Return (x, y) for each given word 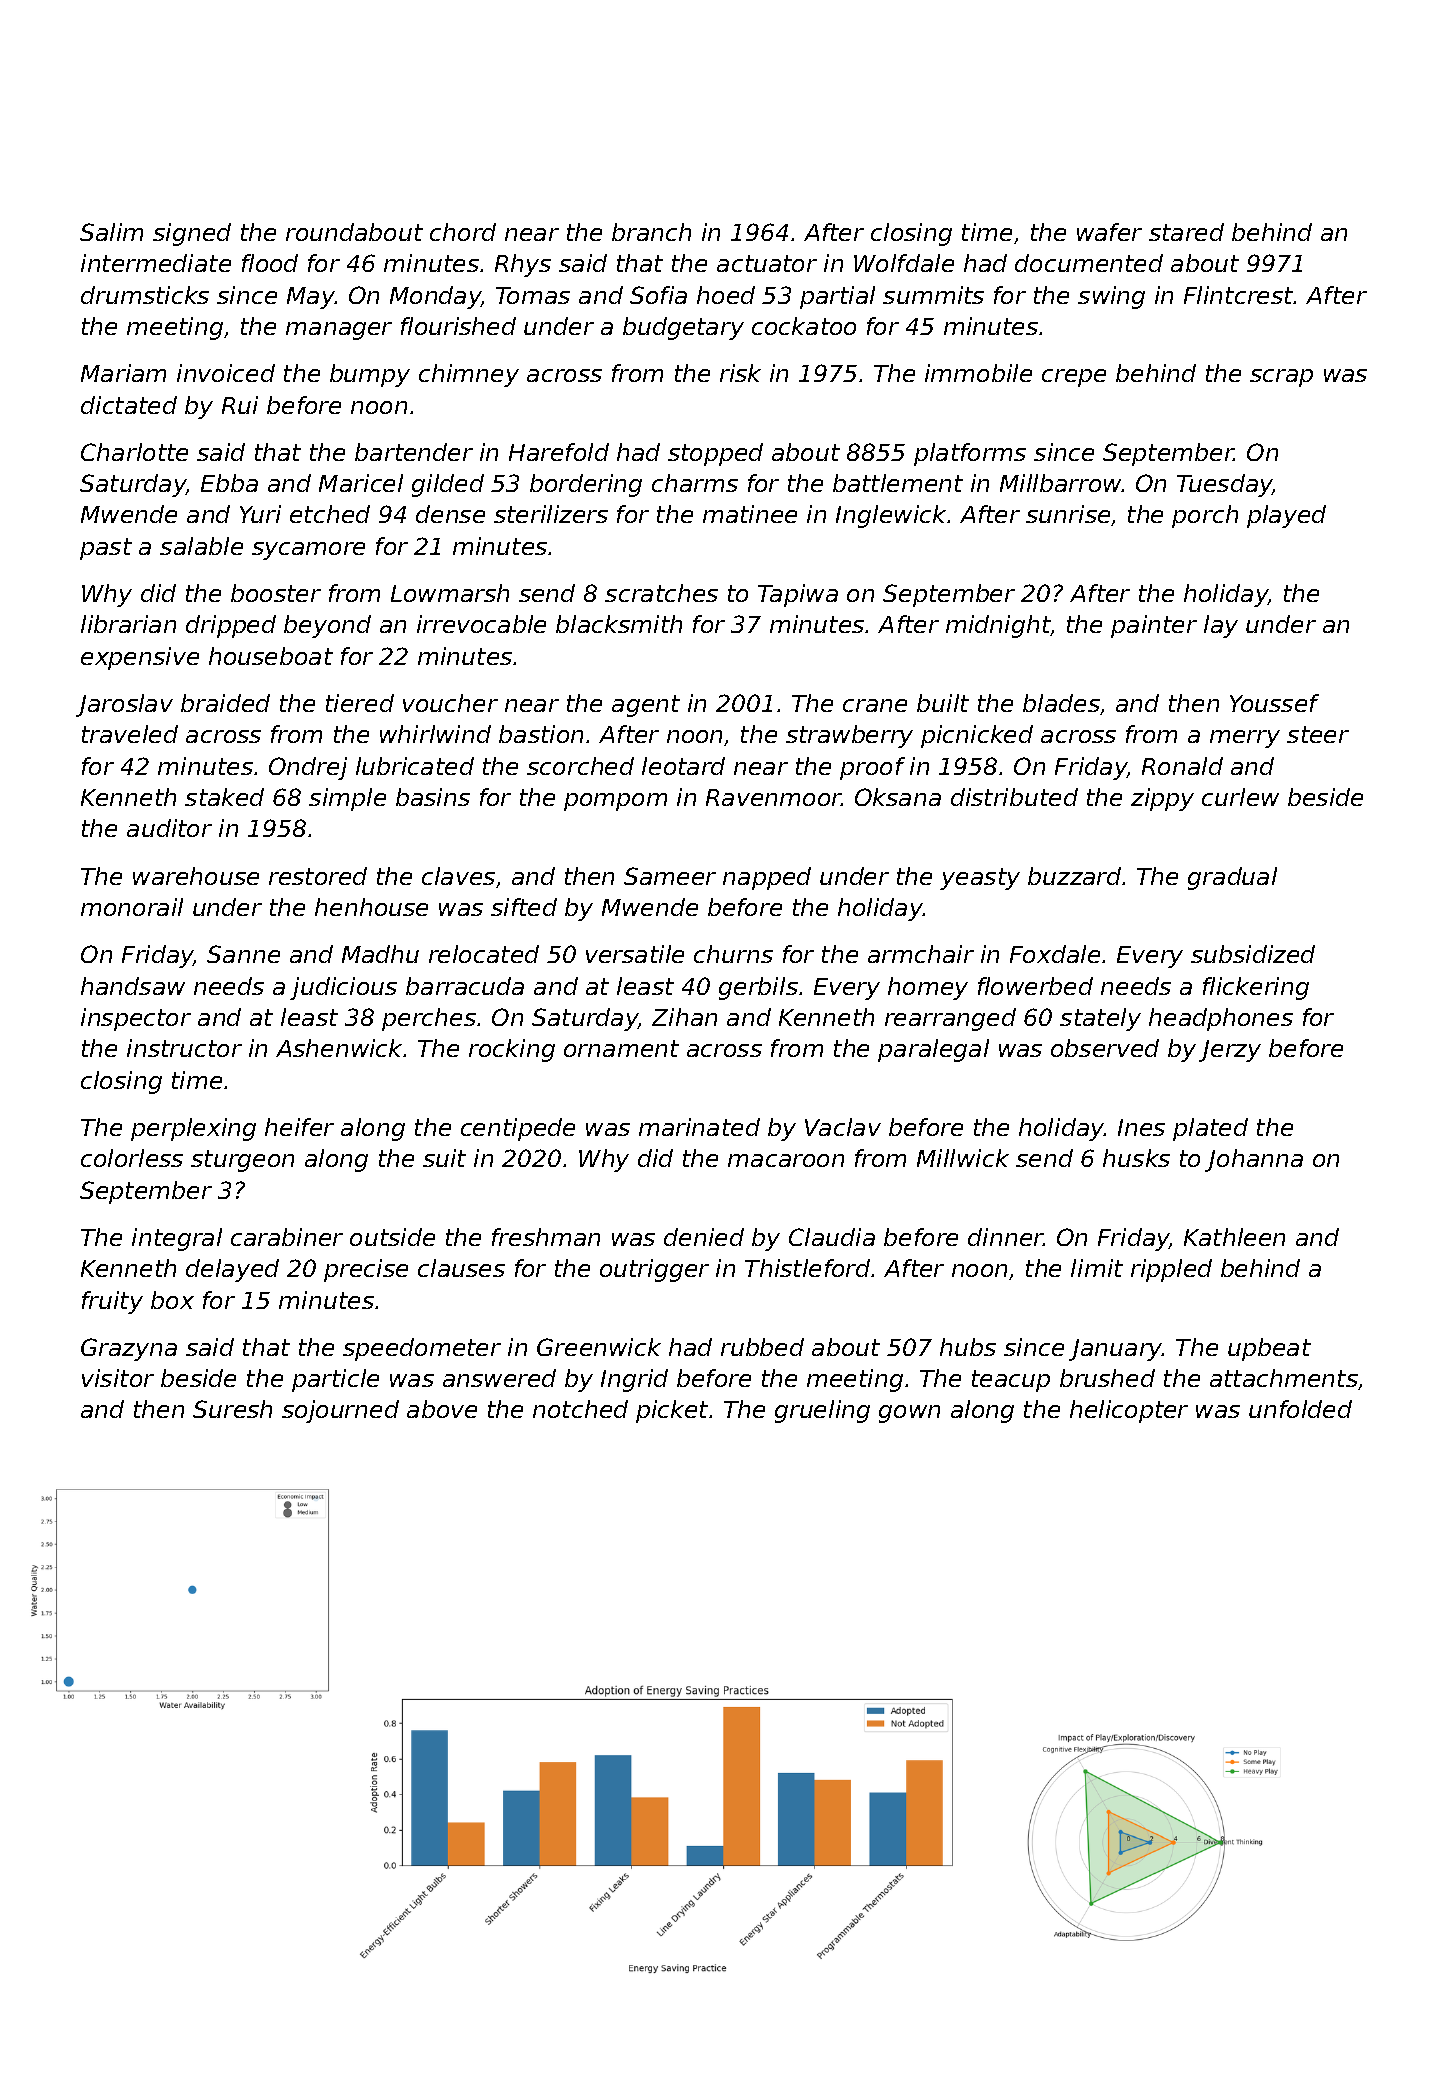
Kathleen (1234, 1237)
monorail (132, 907)
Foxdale (1055, 954)
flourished (458, 326)
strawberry (849, 736)
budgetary (683, 328)
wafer (1109, 232)
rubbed (762, 1347)
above (442, 1409)
